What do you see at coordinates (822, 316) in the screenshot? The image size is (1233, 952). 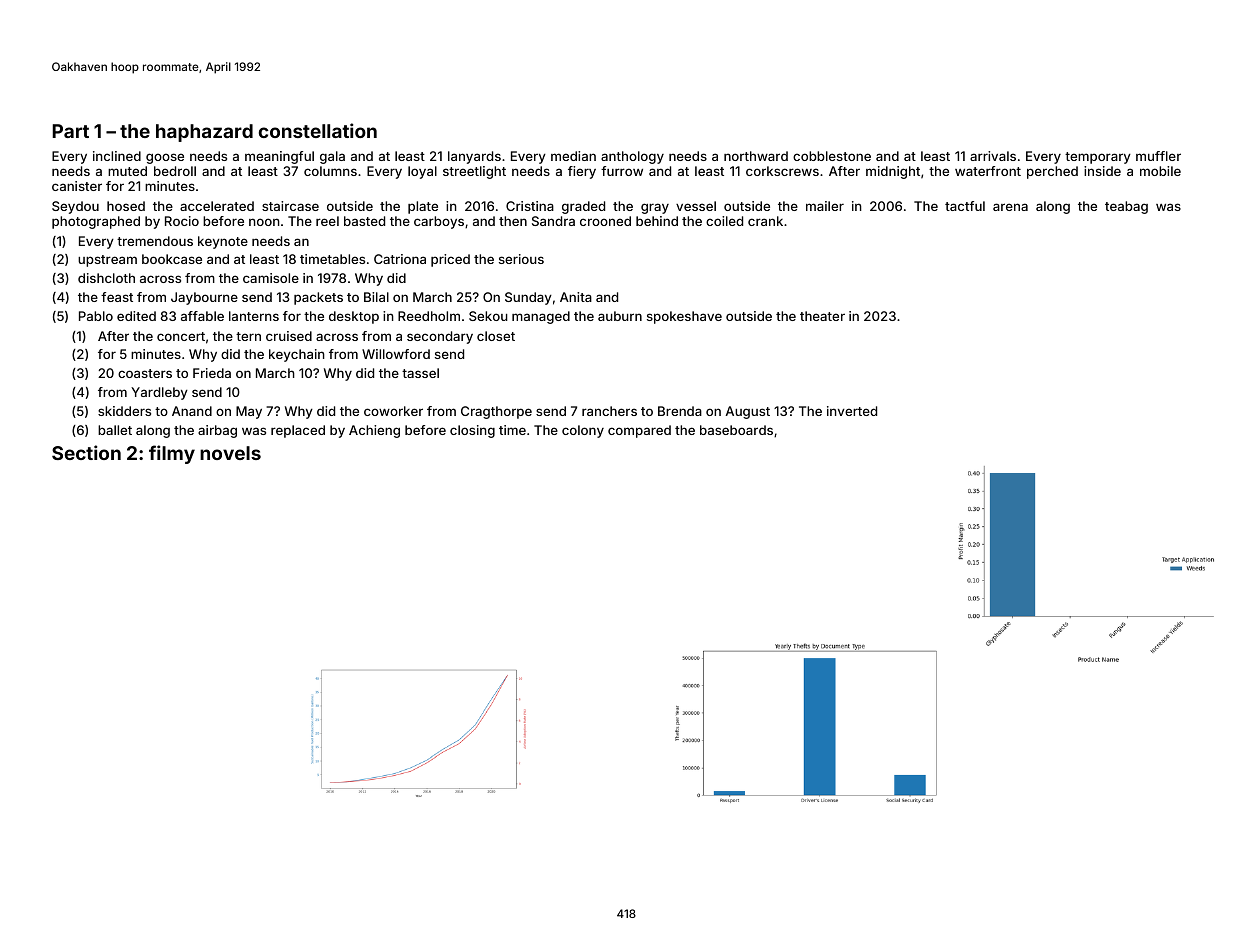 I see `theater` at bounding box center [822, 316].
